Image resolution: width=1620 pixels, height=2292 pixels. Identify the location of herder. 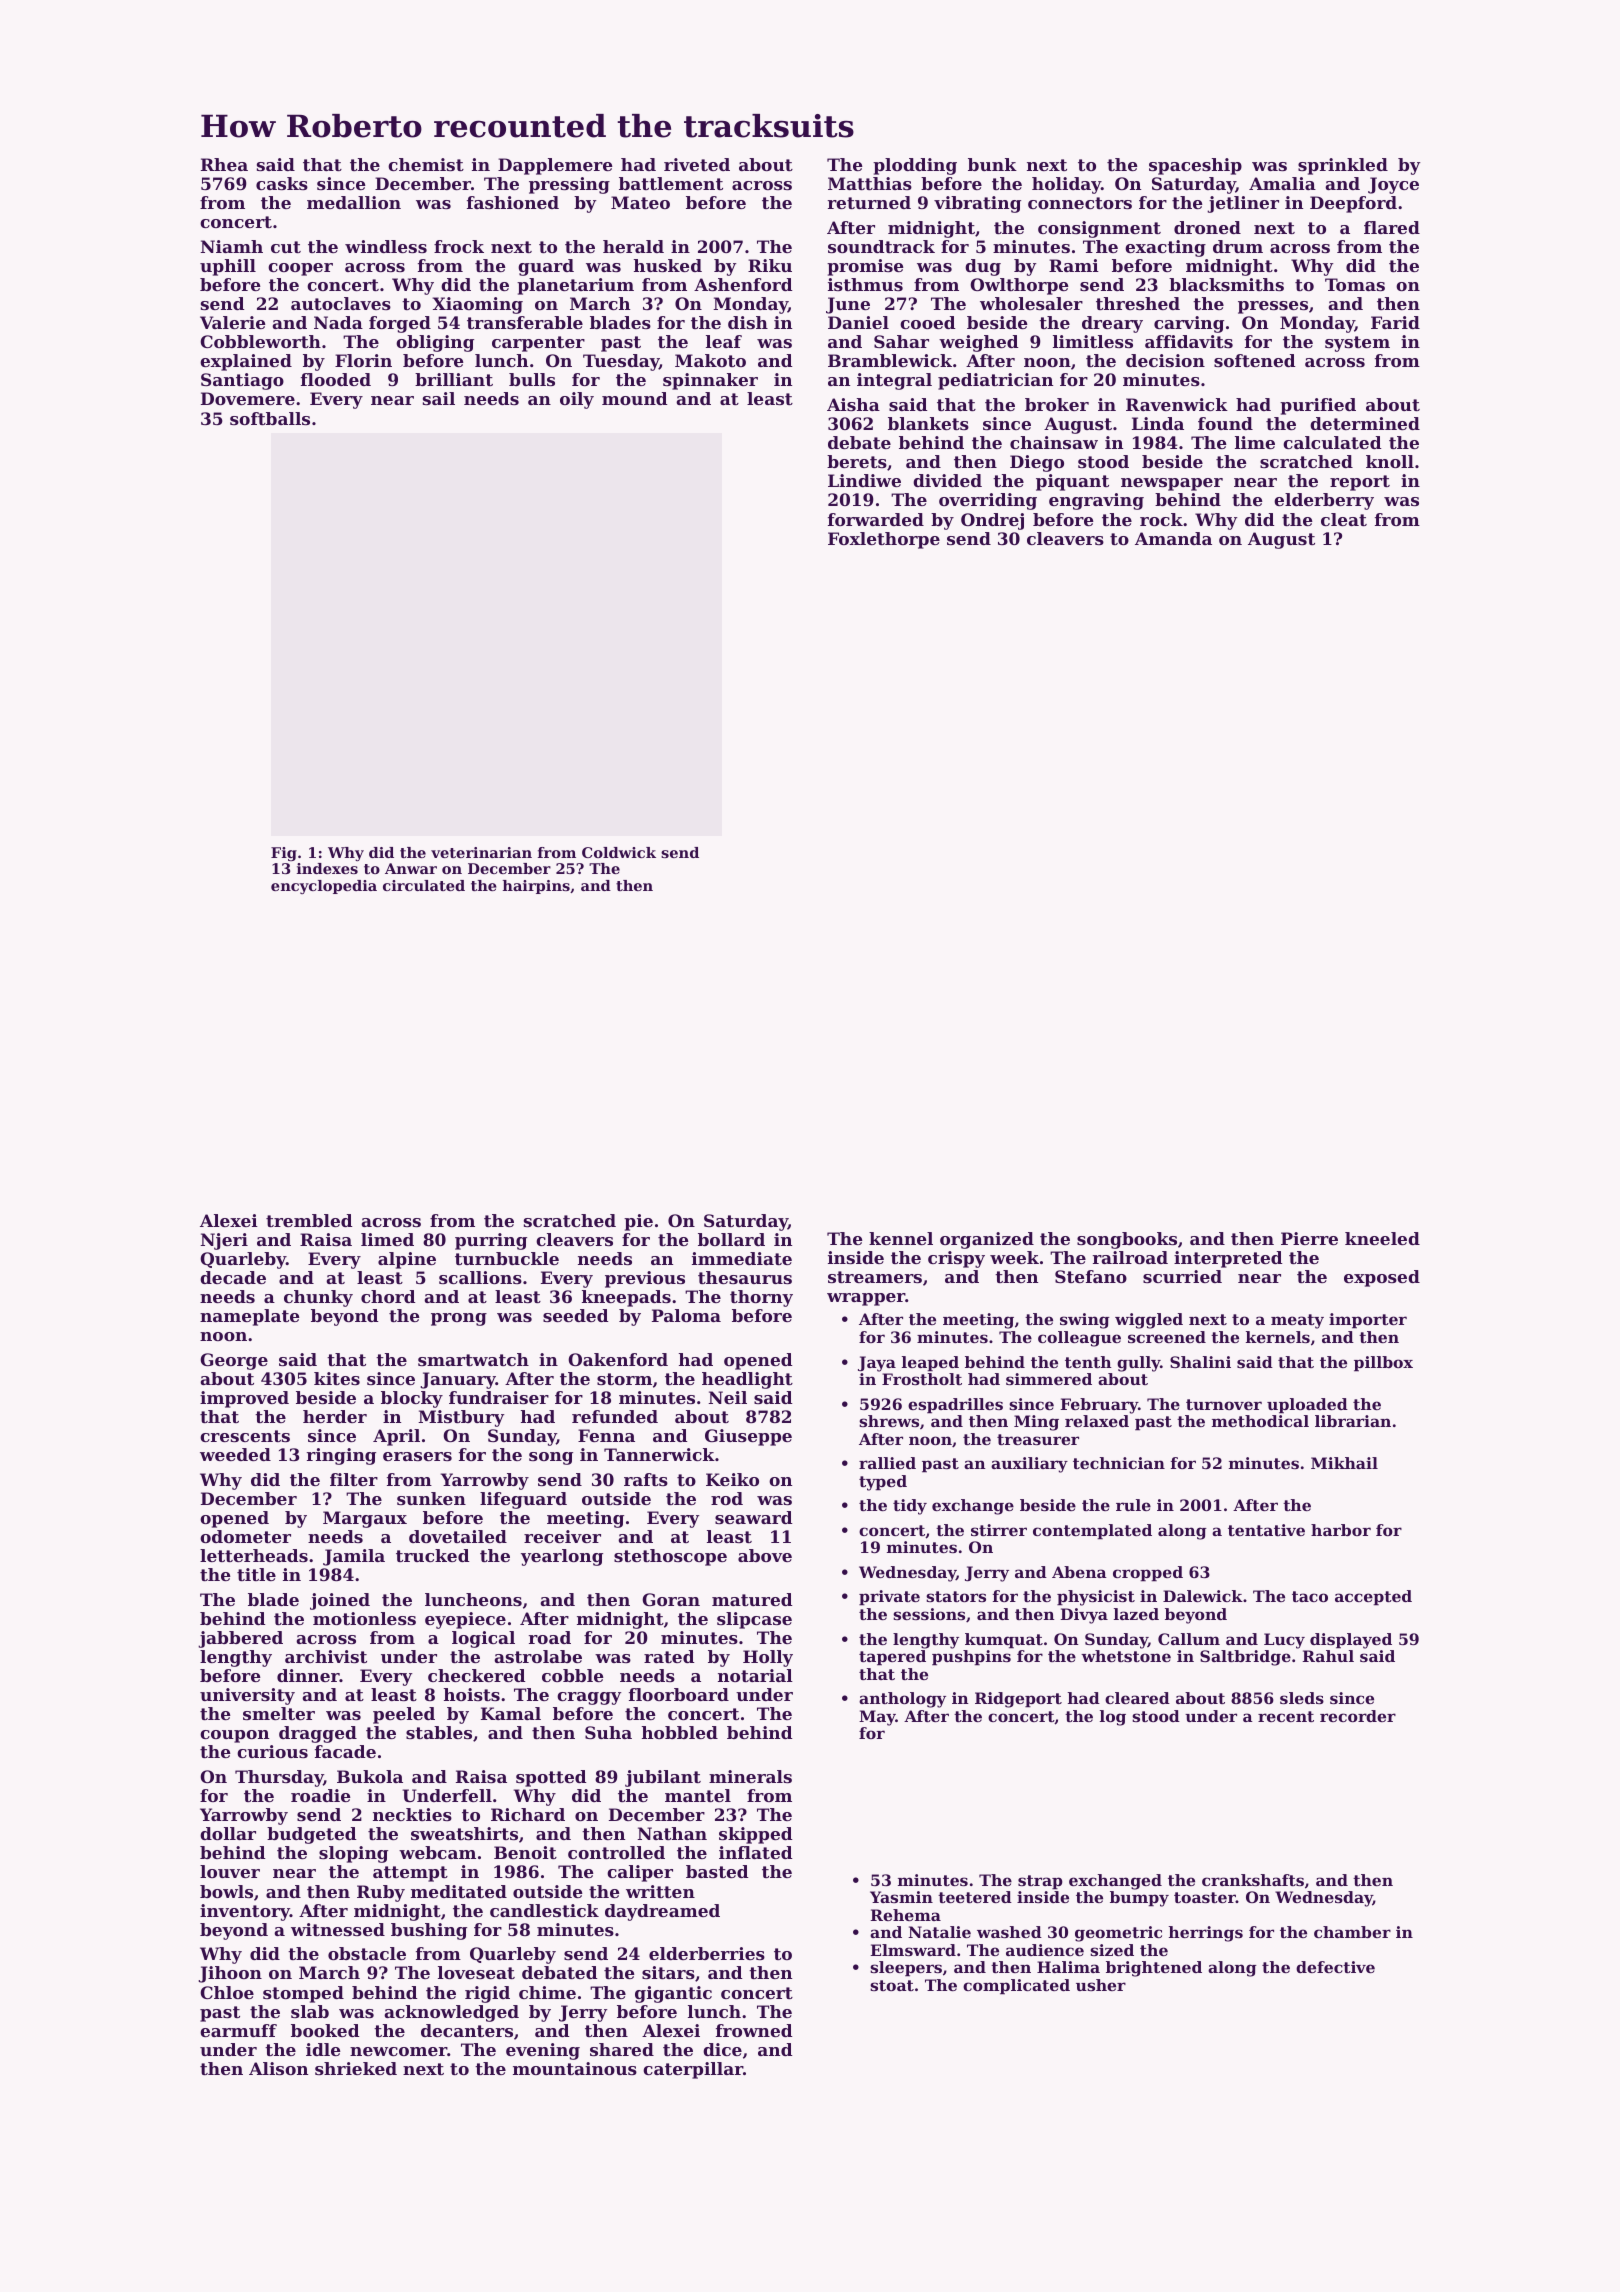
(335, 1416).
